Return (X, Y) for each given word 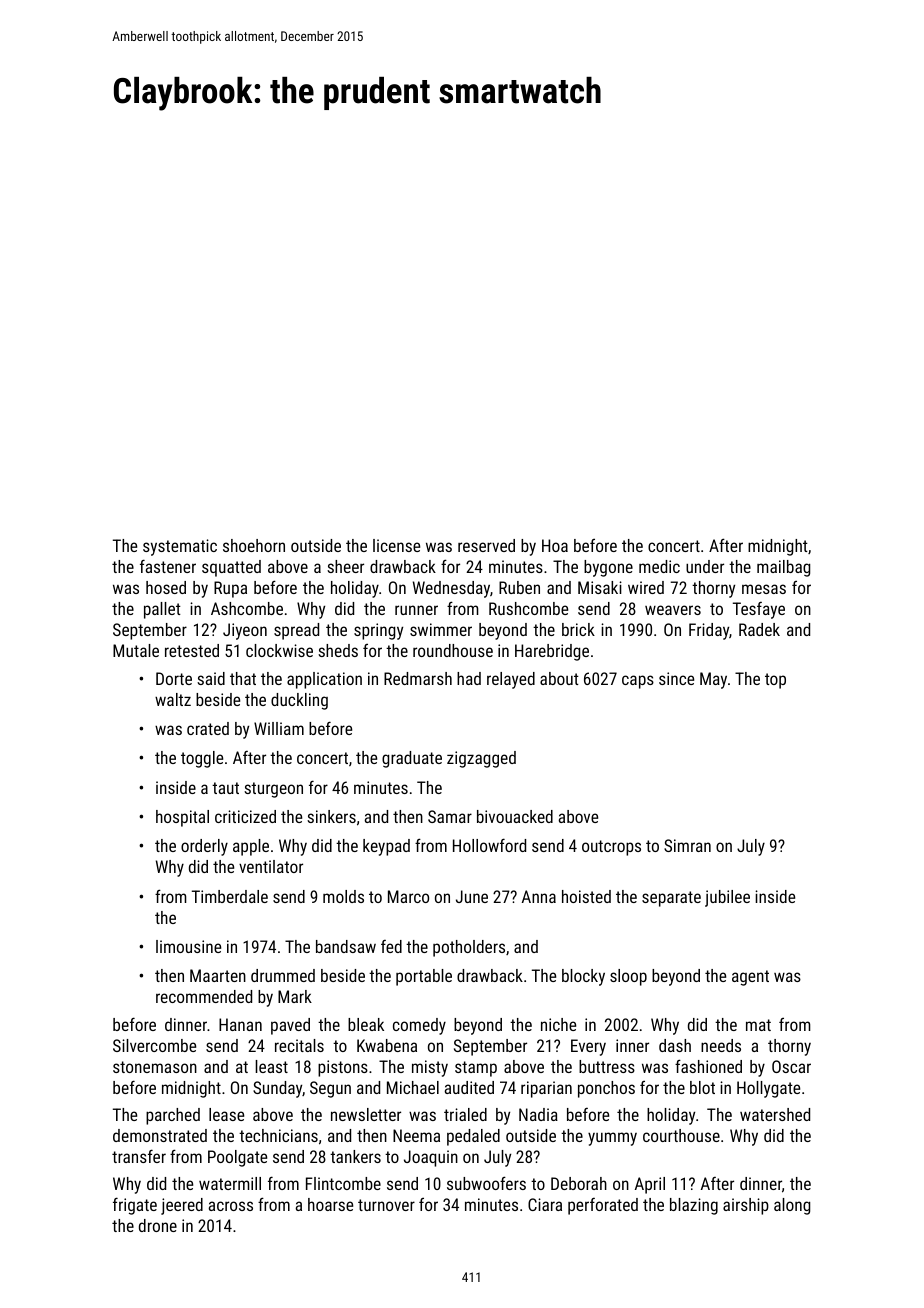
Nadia (538, 1114)
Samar (450, 816)
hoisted (586, 896)
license (396, 545)
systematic (180, 547)
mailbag (783, 568)
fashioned (708, 1066)
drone (158, 1225)
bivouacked (515, 816)
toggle (202, 759)
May (713, 680)
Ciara (545, 1204)
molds (343, 896)
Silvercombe (154, 1045)
